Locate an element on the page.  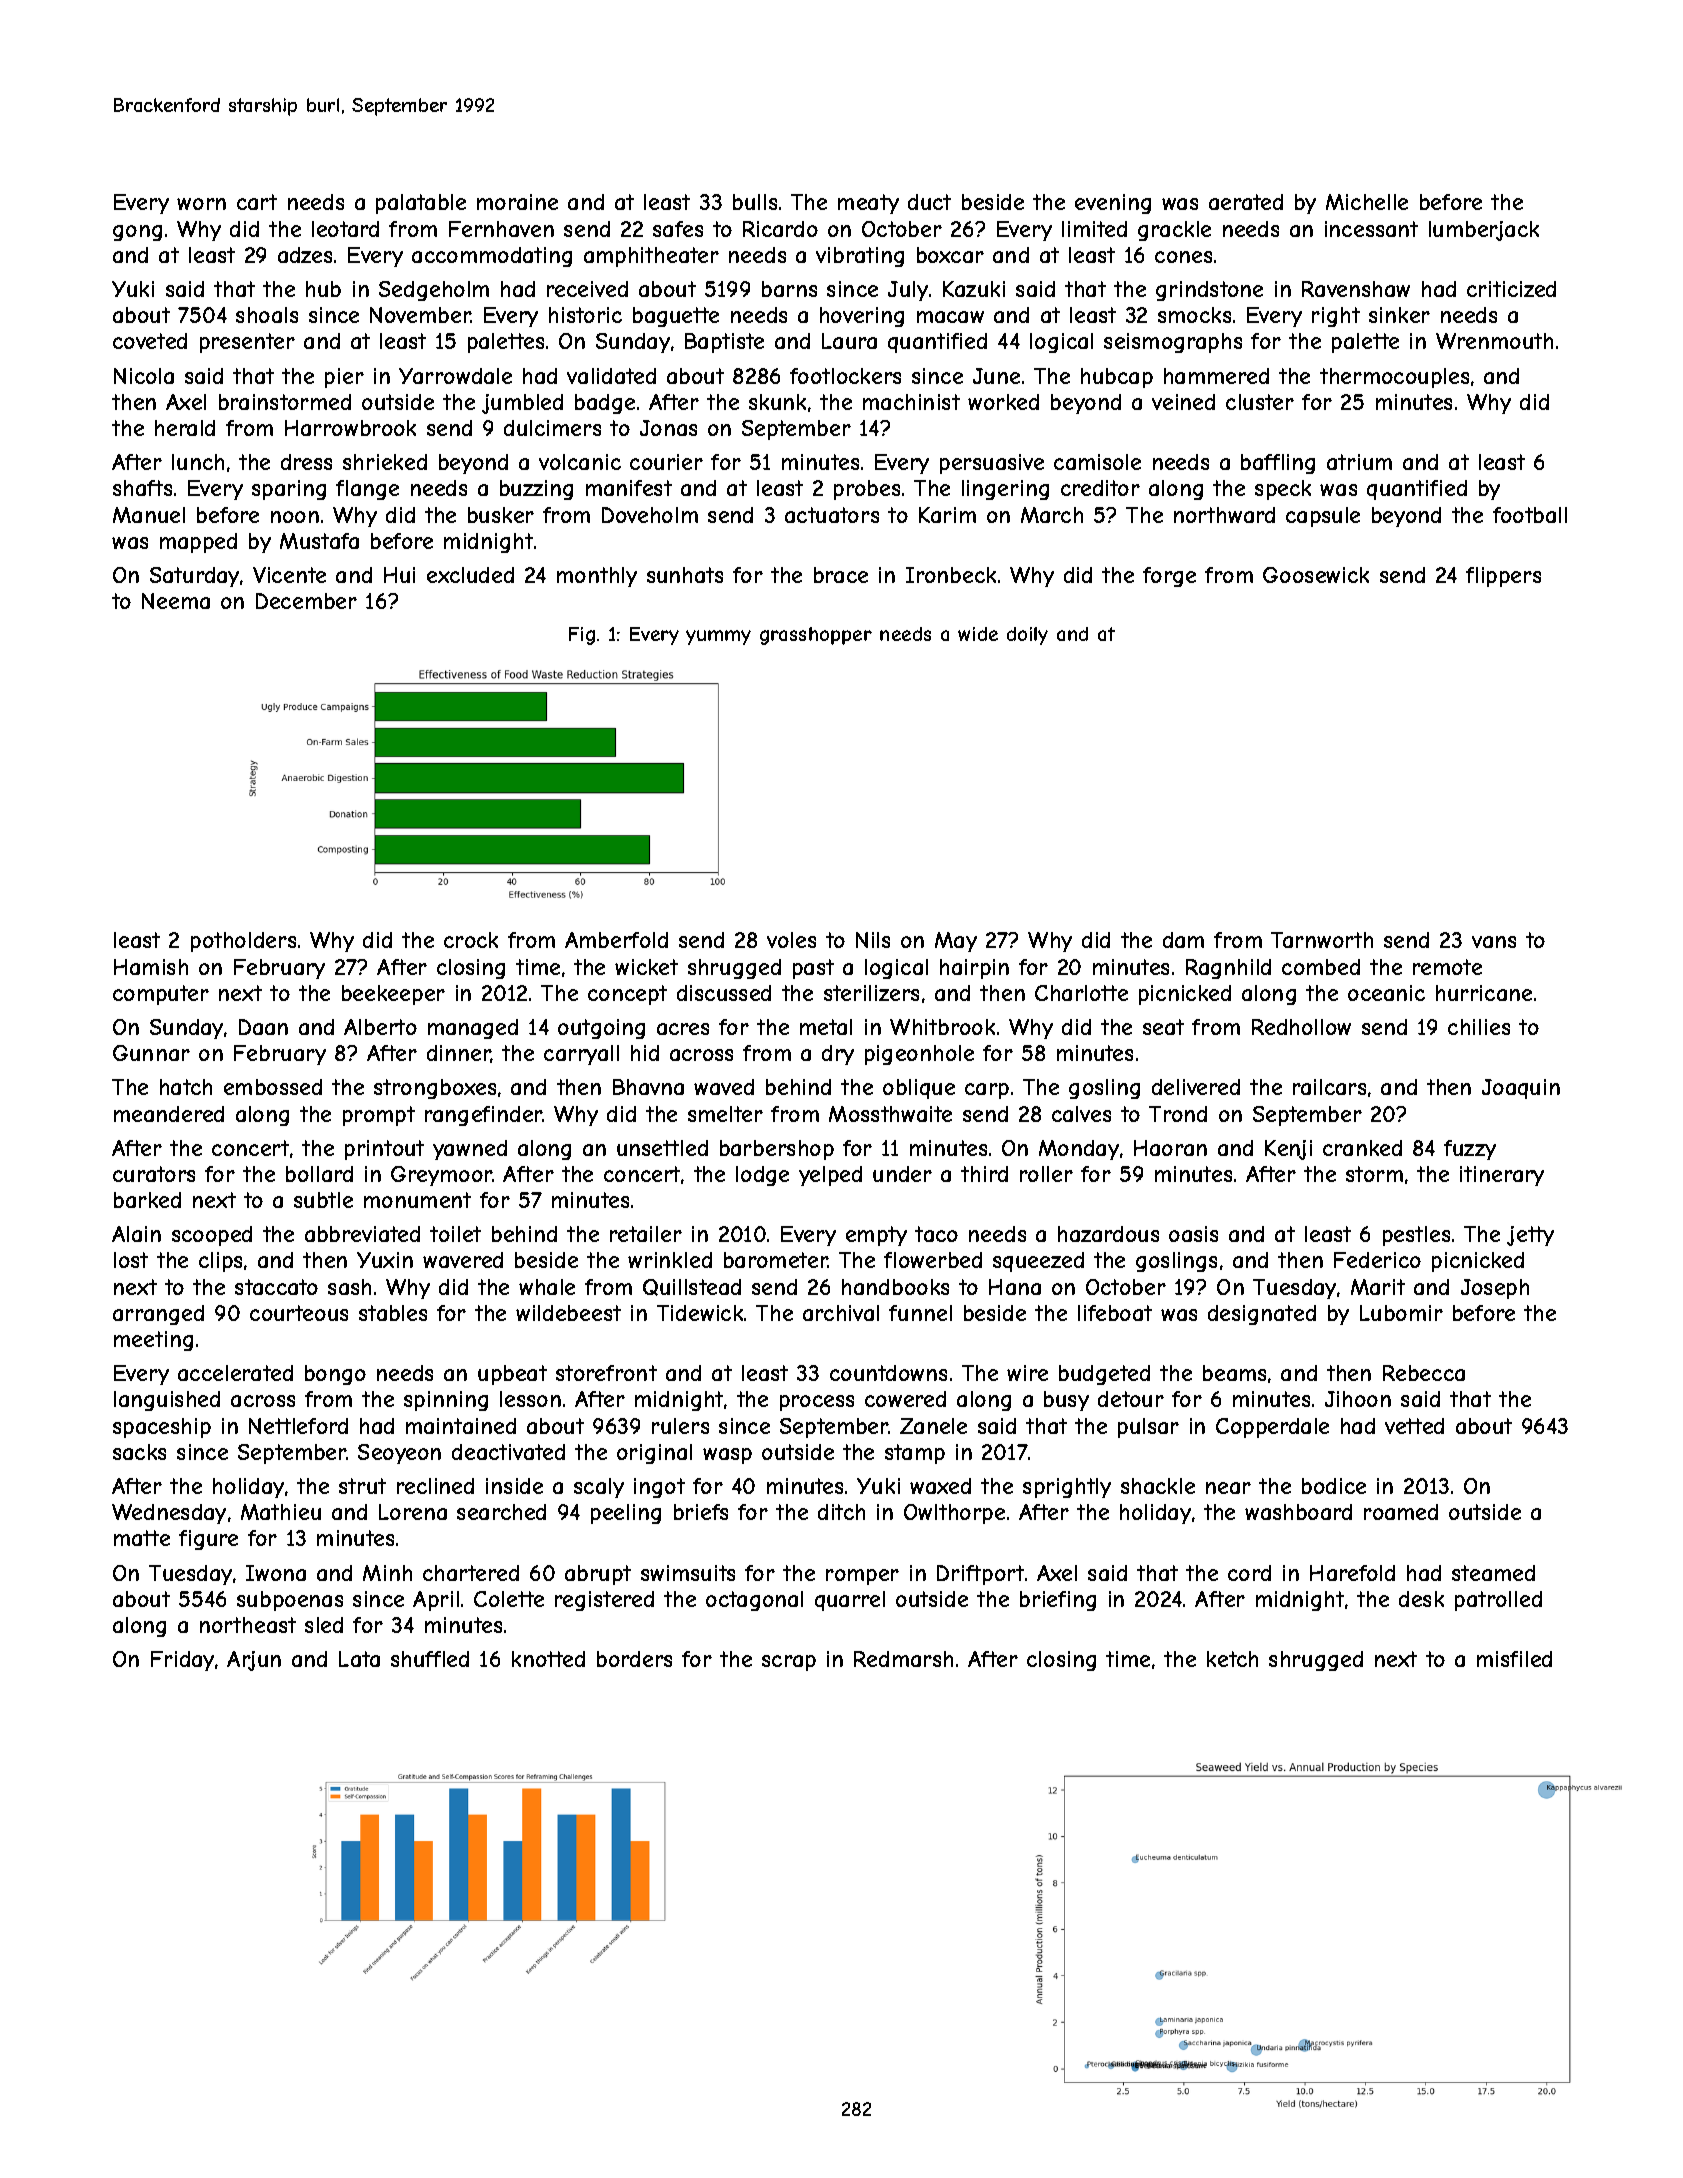
matte is located at coordinates (142, 1538).
